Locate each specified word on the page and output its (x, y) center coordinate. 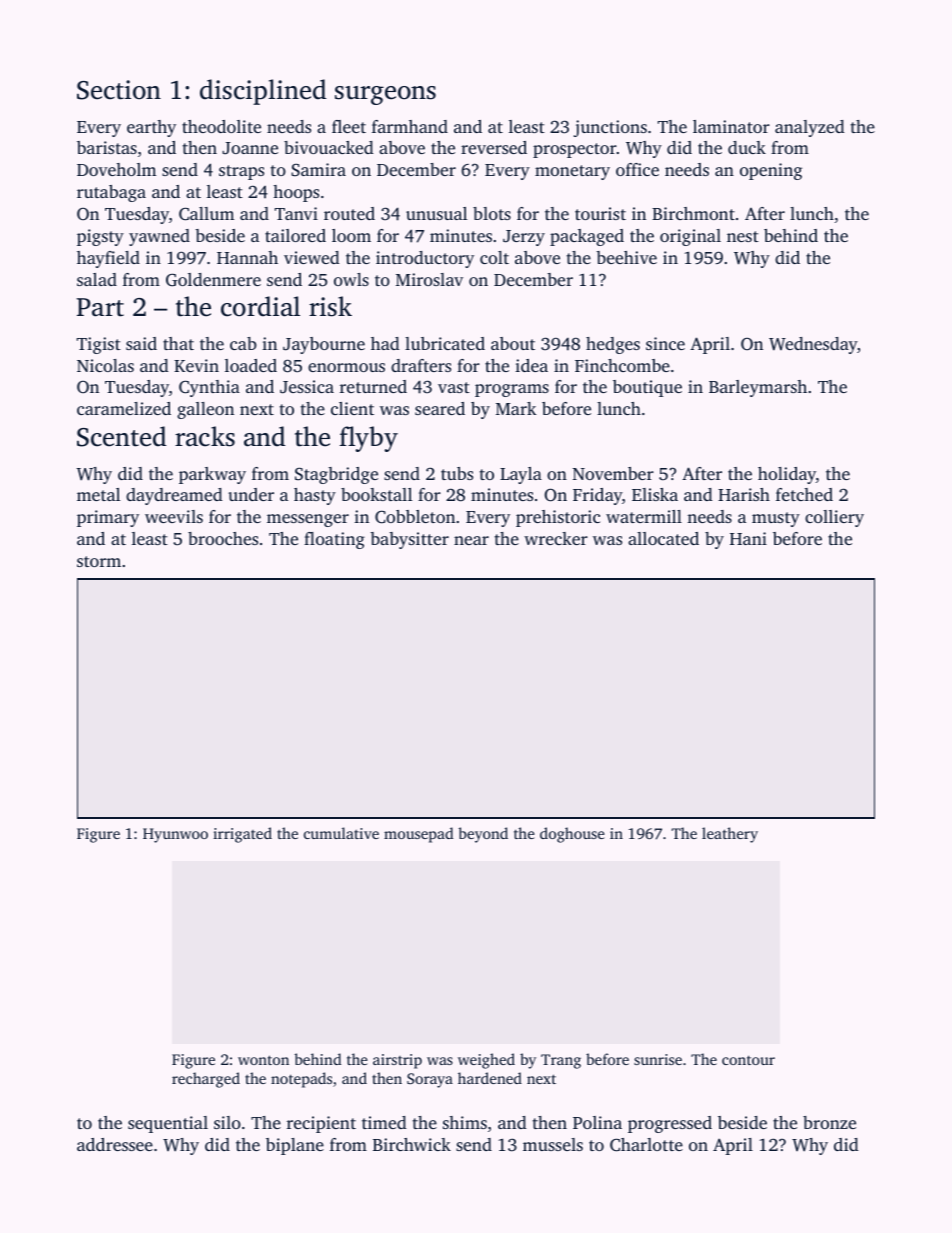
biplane (295, 1146)
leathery (730, 835)
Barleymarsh (758, 388)
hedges (613, 345)
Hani (748, 538)
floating (334, 540)
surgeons (385, 95)
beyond (483, 835)
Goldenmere (213, 280)
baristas (107, 147)
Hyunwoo (175, 835)
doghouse (572, 835)
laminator (731, 126)
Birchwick (412, 1144)
